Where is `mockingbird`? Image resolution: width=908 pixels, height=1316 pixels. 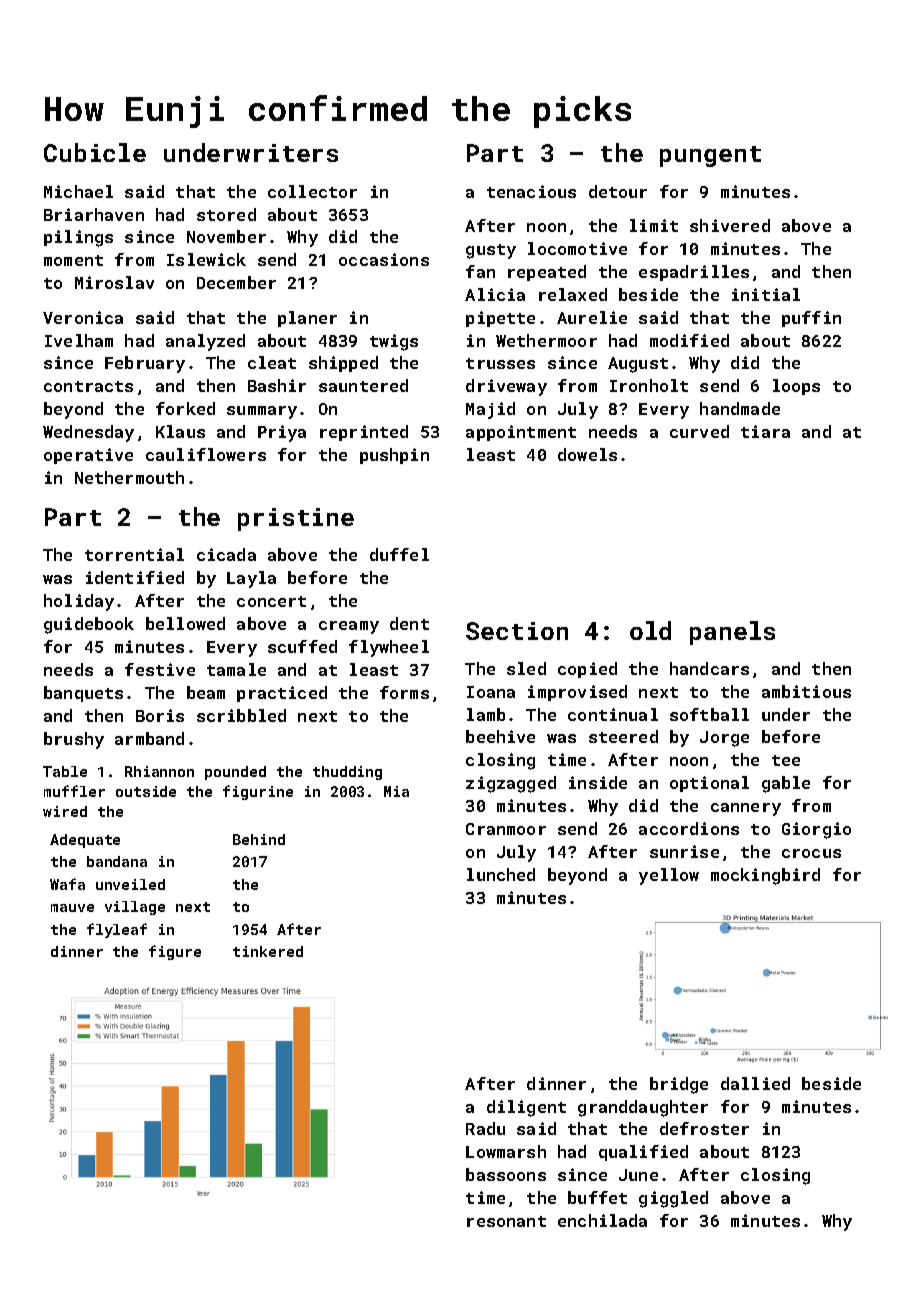 mockingbird is located at coordinates (765, 876).
